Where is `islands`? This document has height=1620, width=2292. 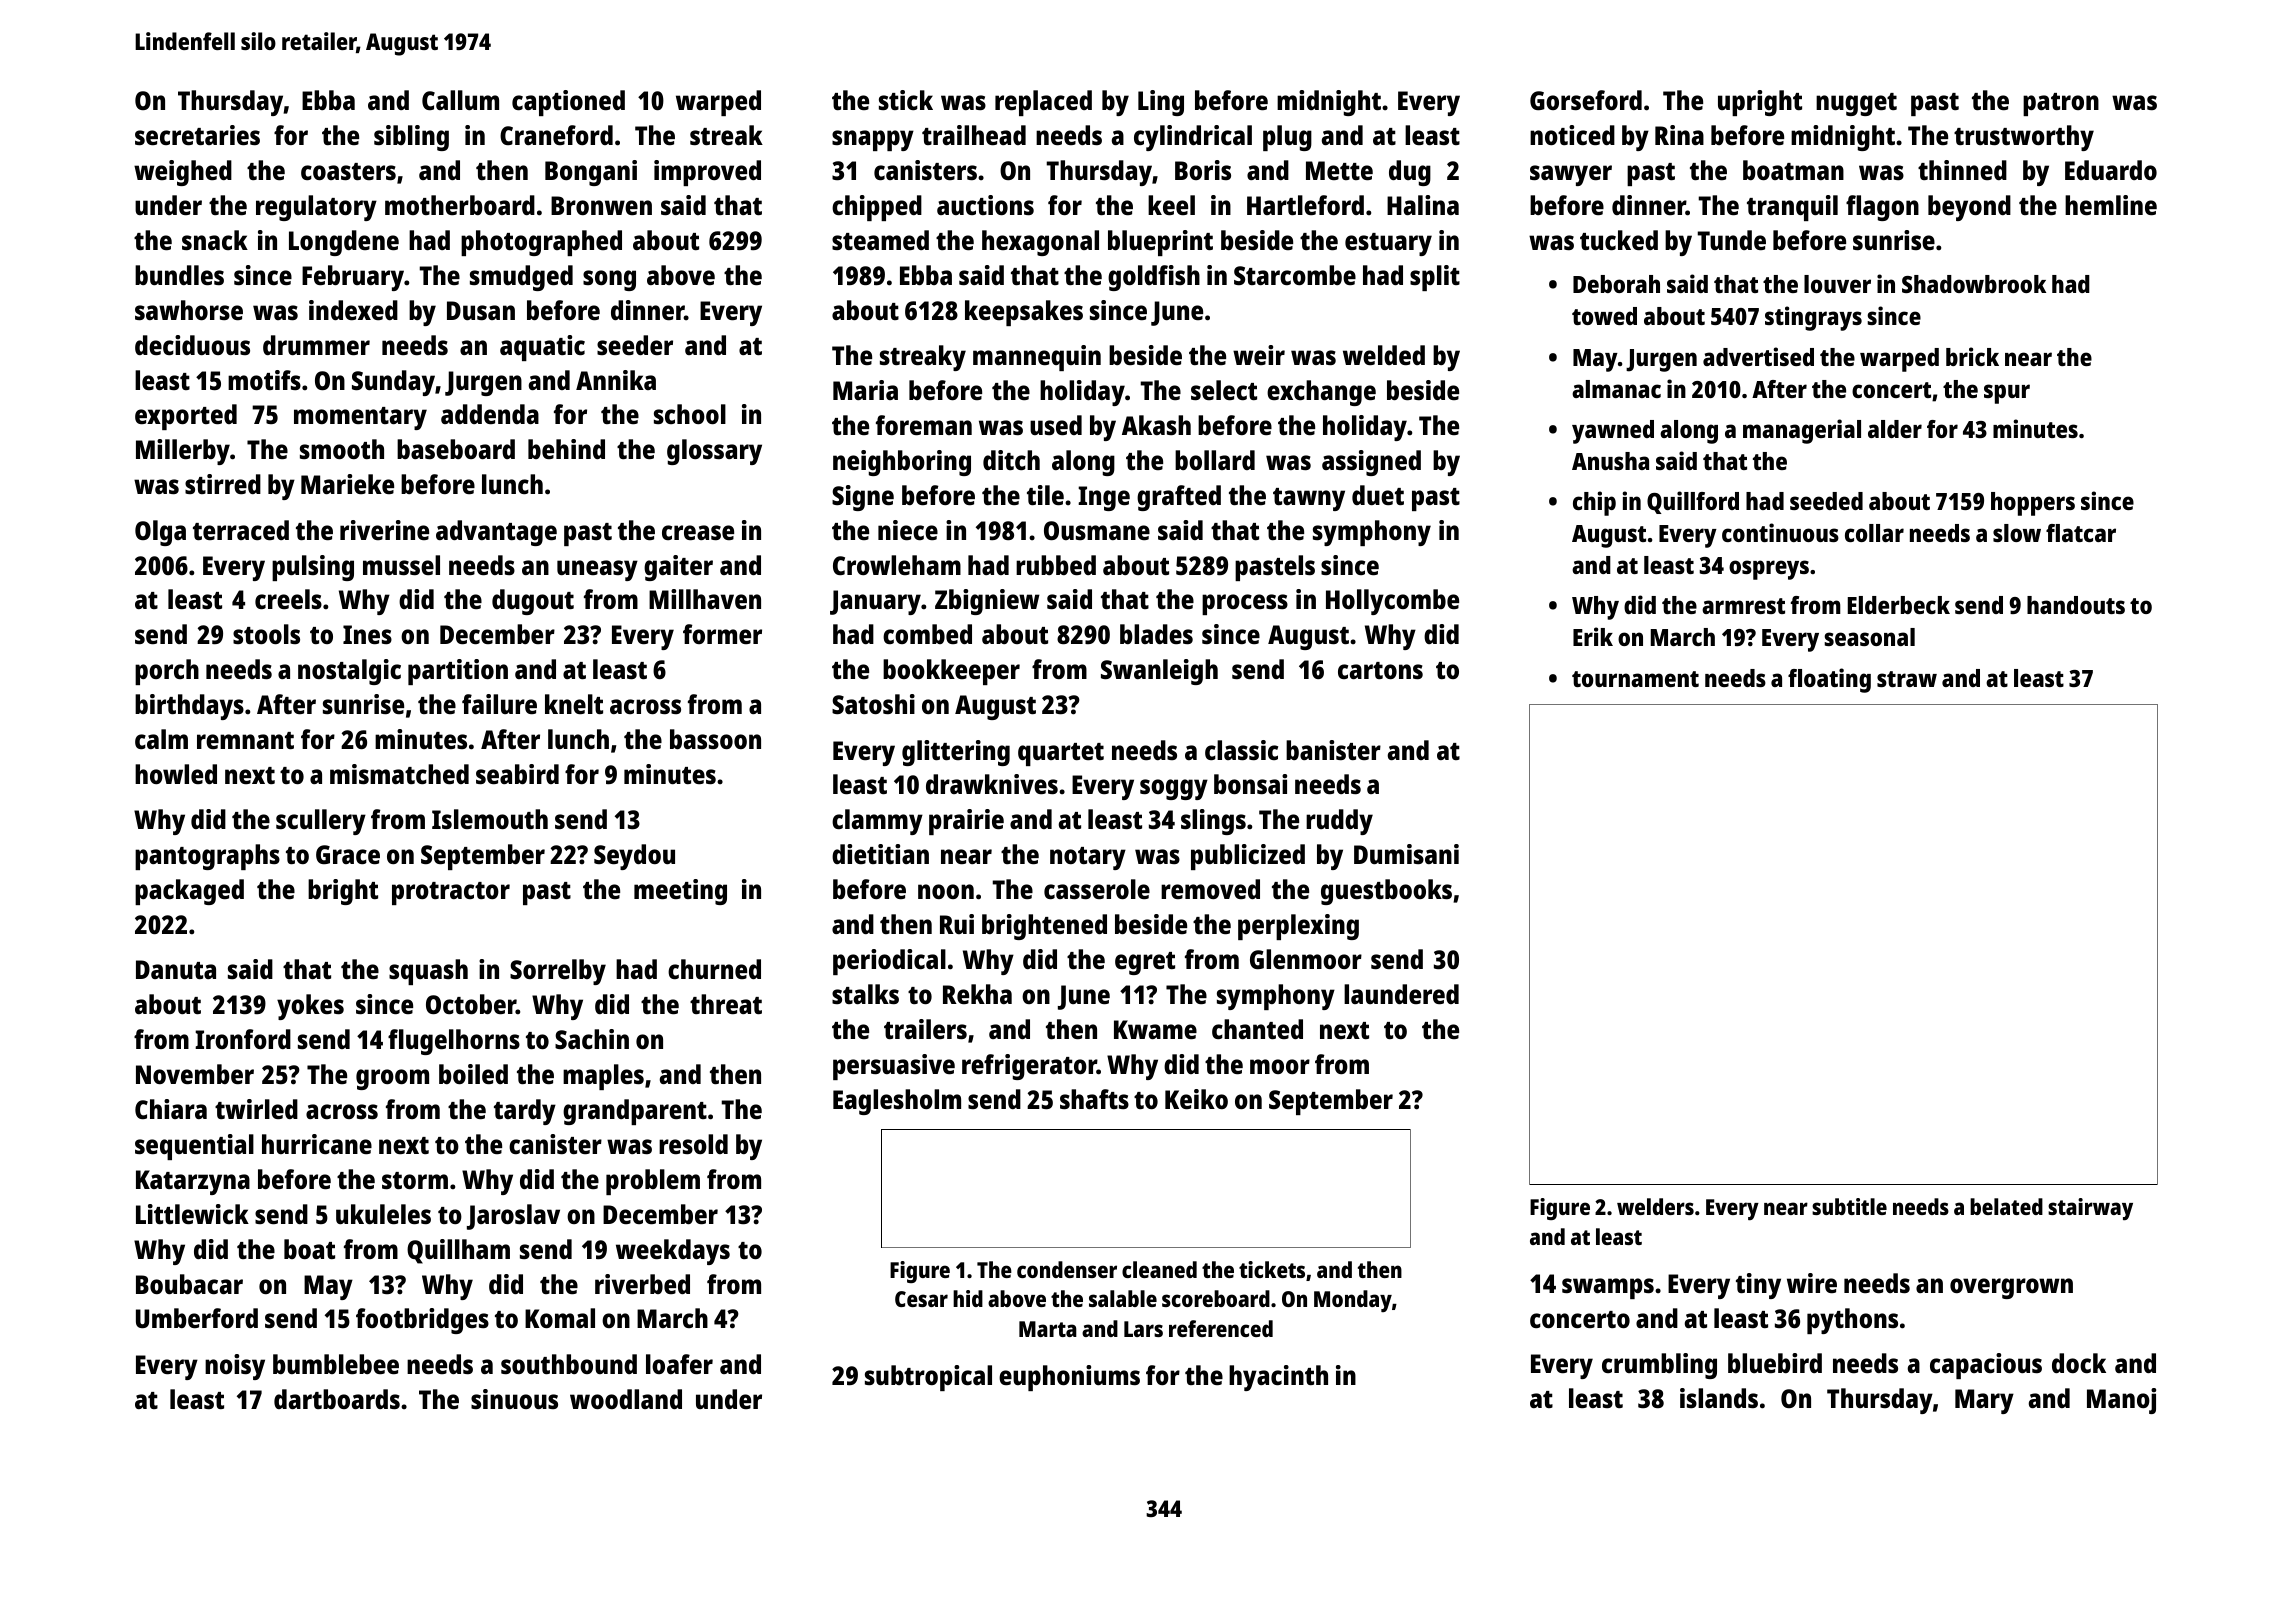 islands is located at coordinates (1719, 1398).
